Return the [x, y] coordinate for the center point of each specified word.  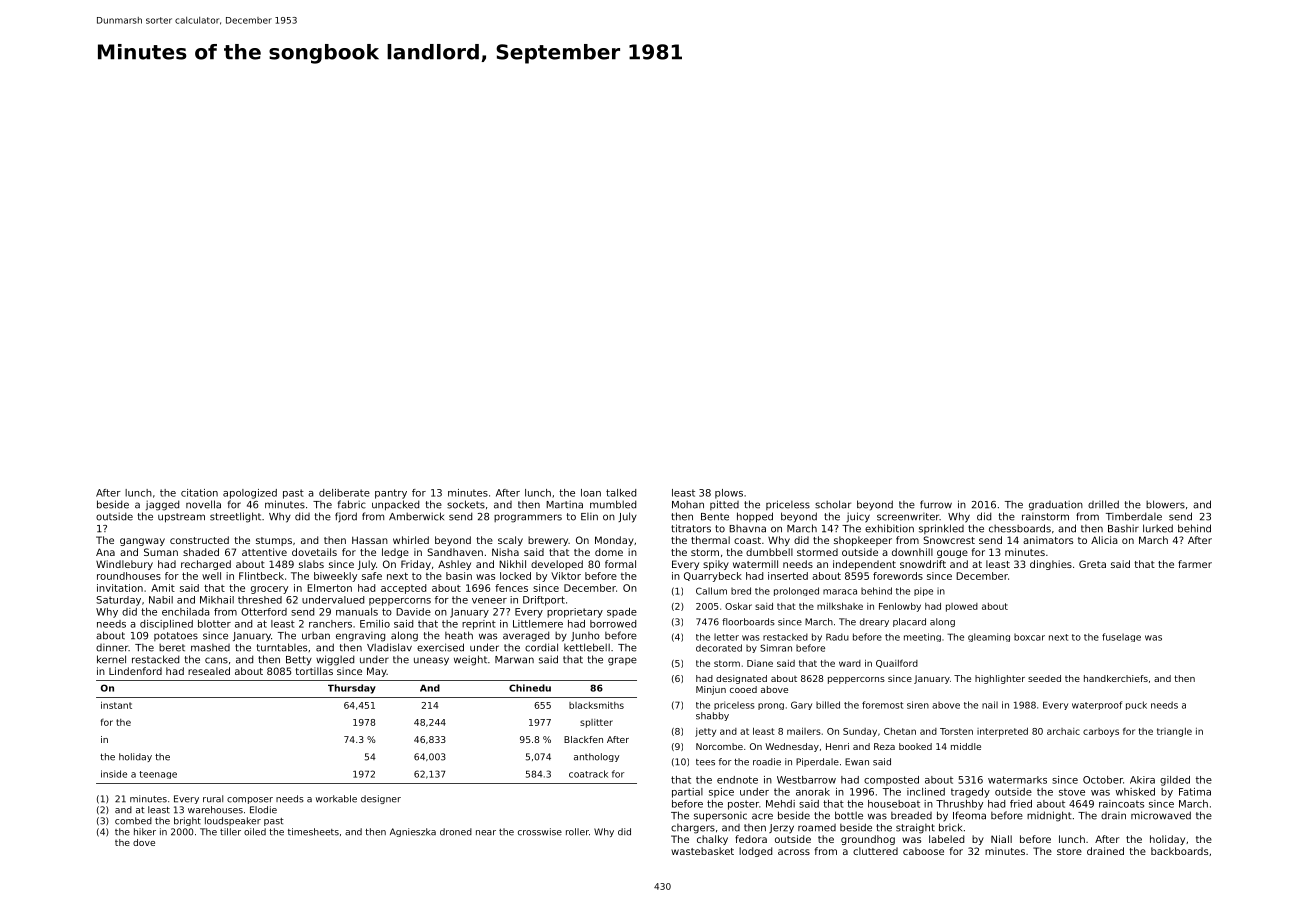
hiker [145, 832]
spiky [716, 565]
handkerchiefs [1116, 678]
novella [203, 504]
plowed [962, 607]
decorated [719, 648]
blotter [214, 624]
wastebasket [702, 851]
